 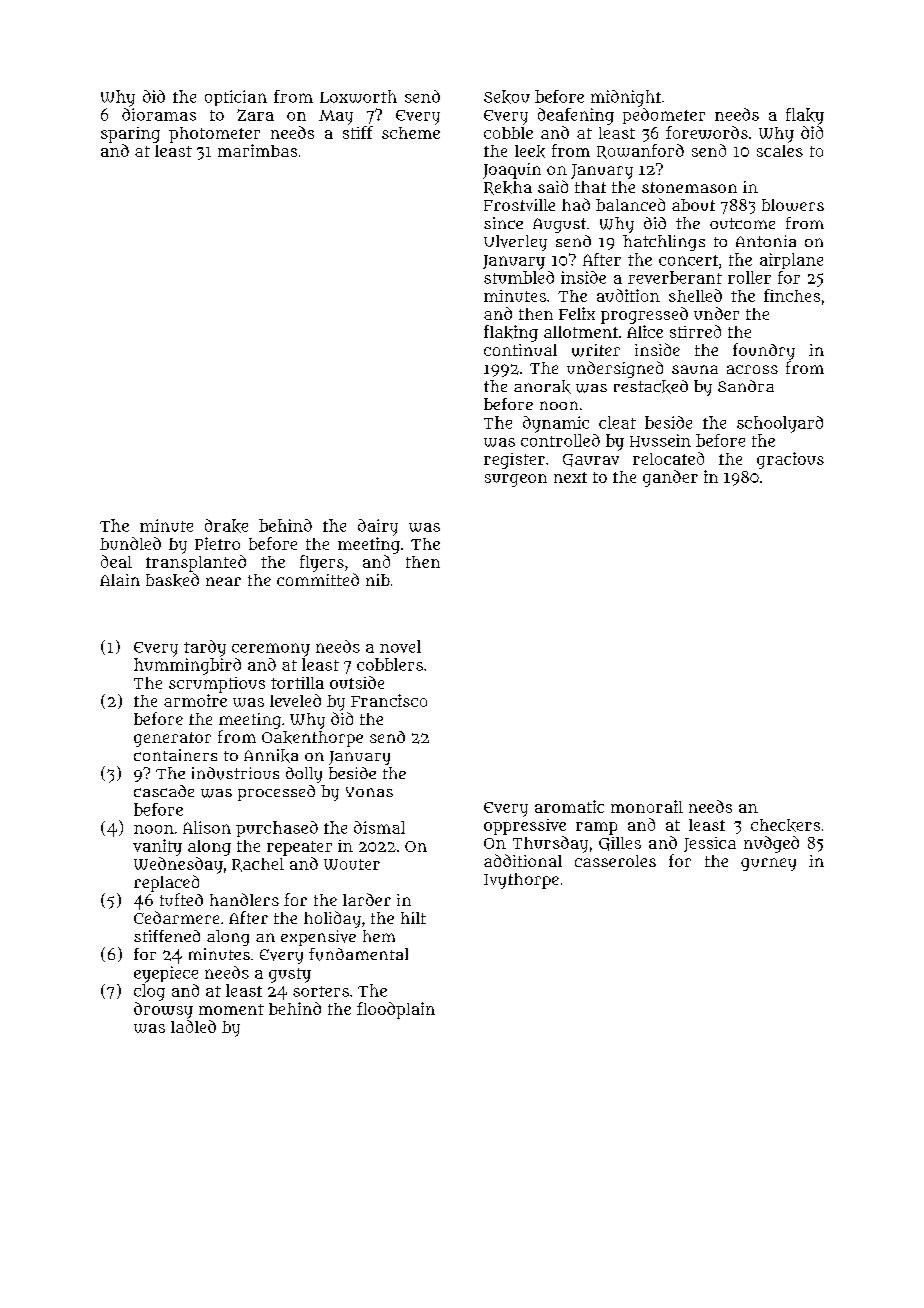 I want to click on checkers, so click(x=785, y=825).
